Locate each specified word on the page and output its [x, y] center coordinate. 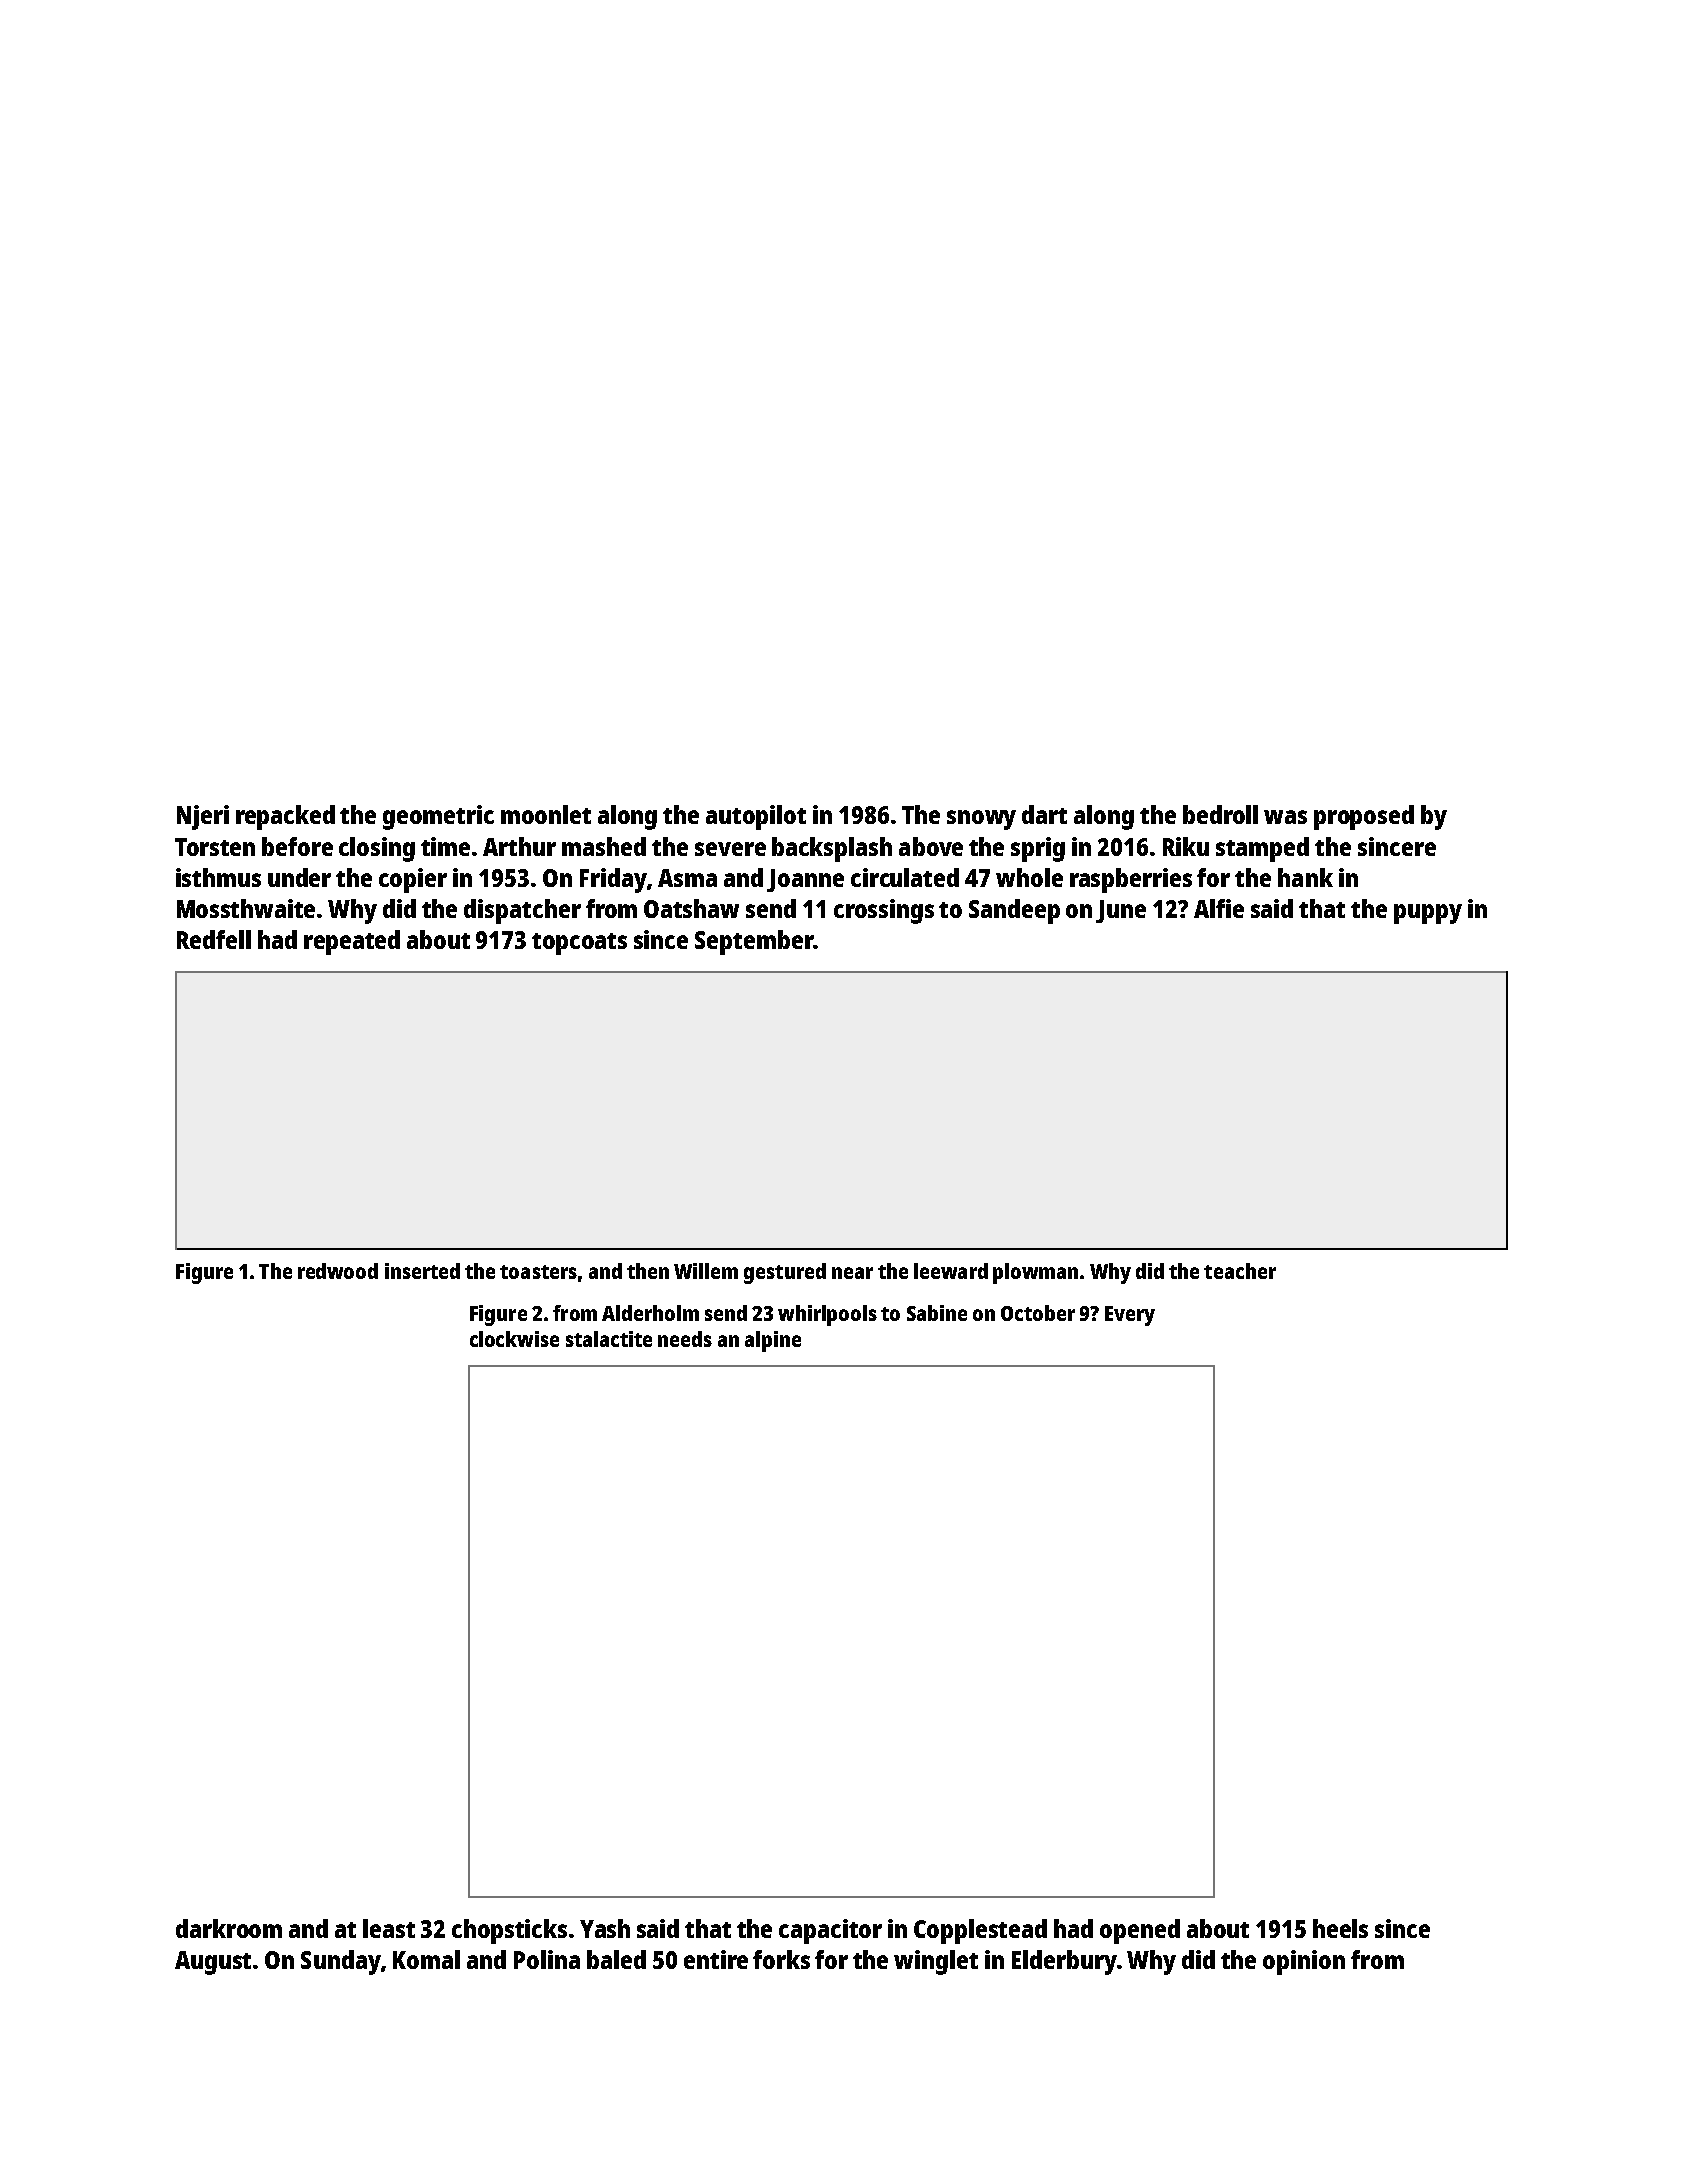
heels [1340, 1928]
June [1121, 911]
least [389, 1928]
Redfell [214, 939]
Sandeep [1014, 911]
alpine [773, 1341]
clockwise [514, 1339]
